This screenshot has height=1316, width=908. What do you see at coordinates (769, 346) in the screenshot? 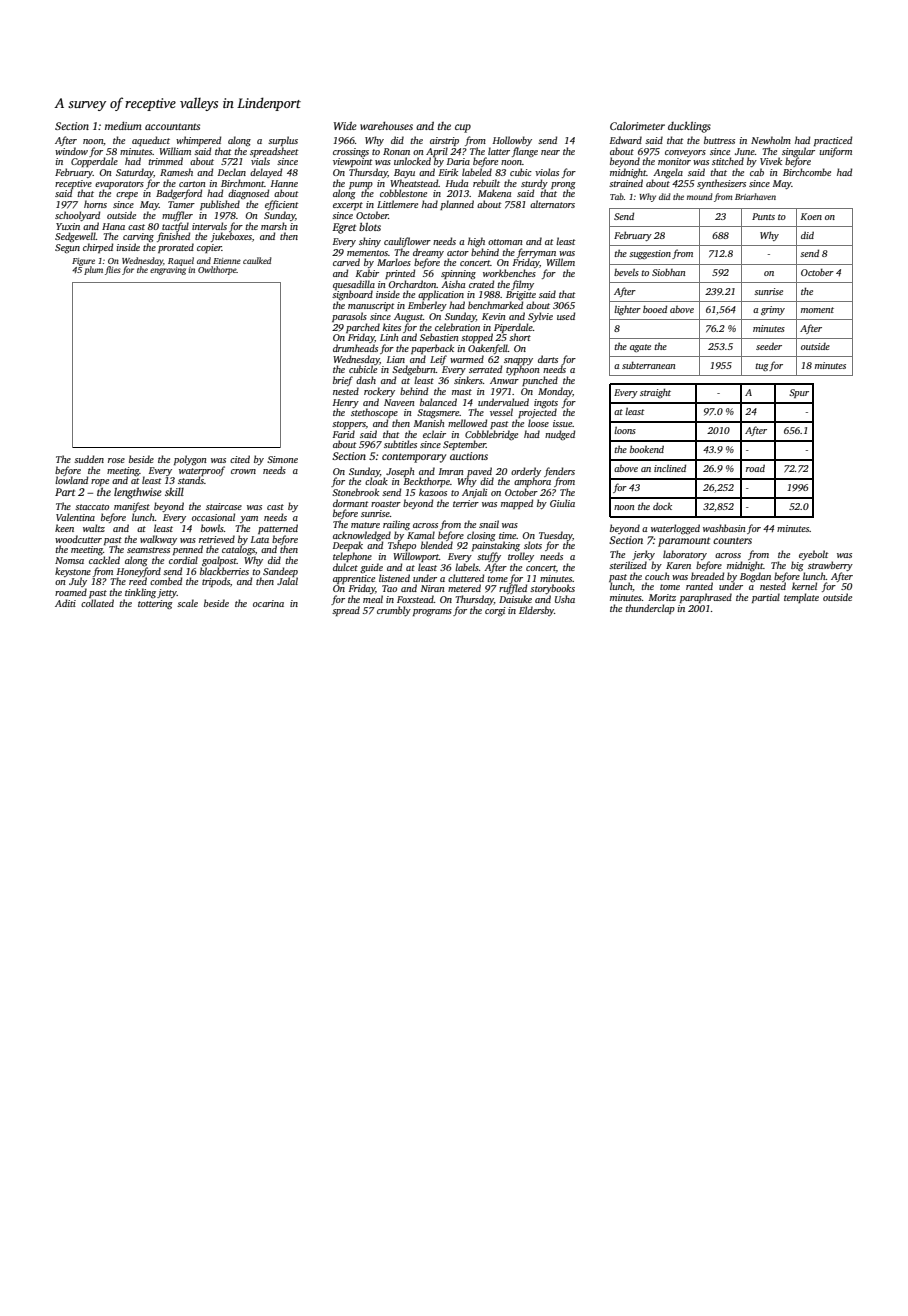
I see `seeder` at bounding box center [769, 346].
